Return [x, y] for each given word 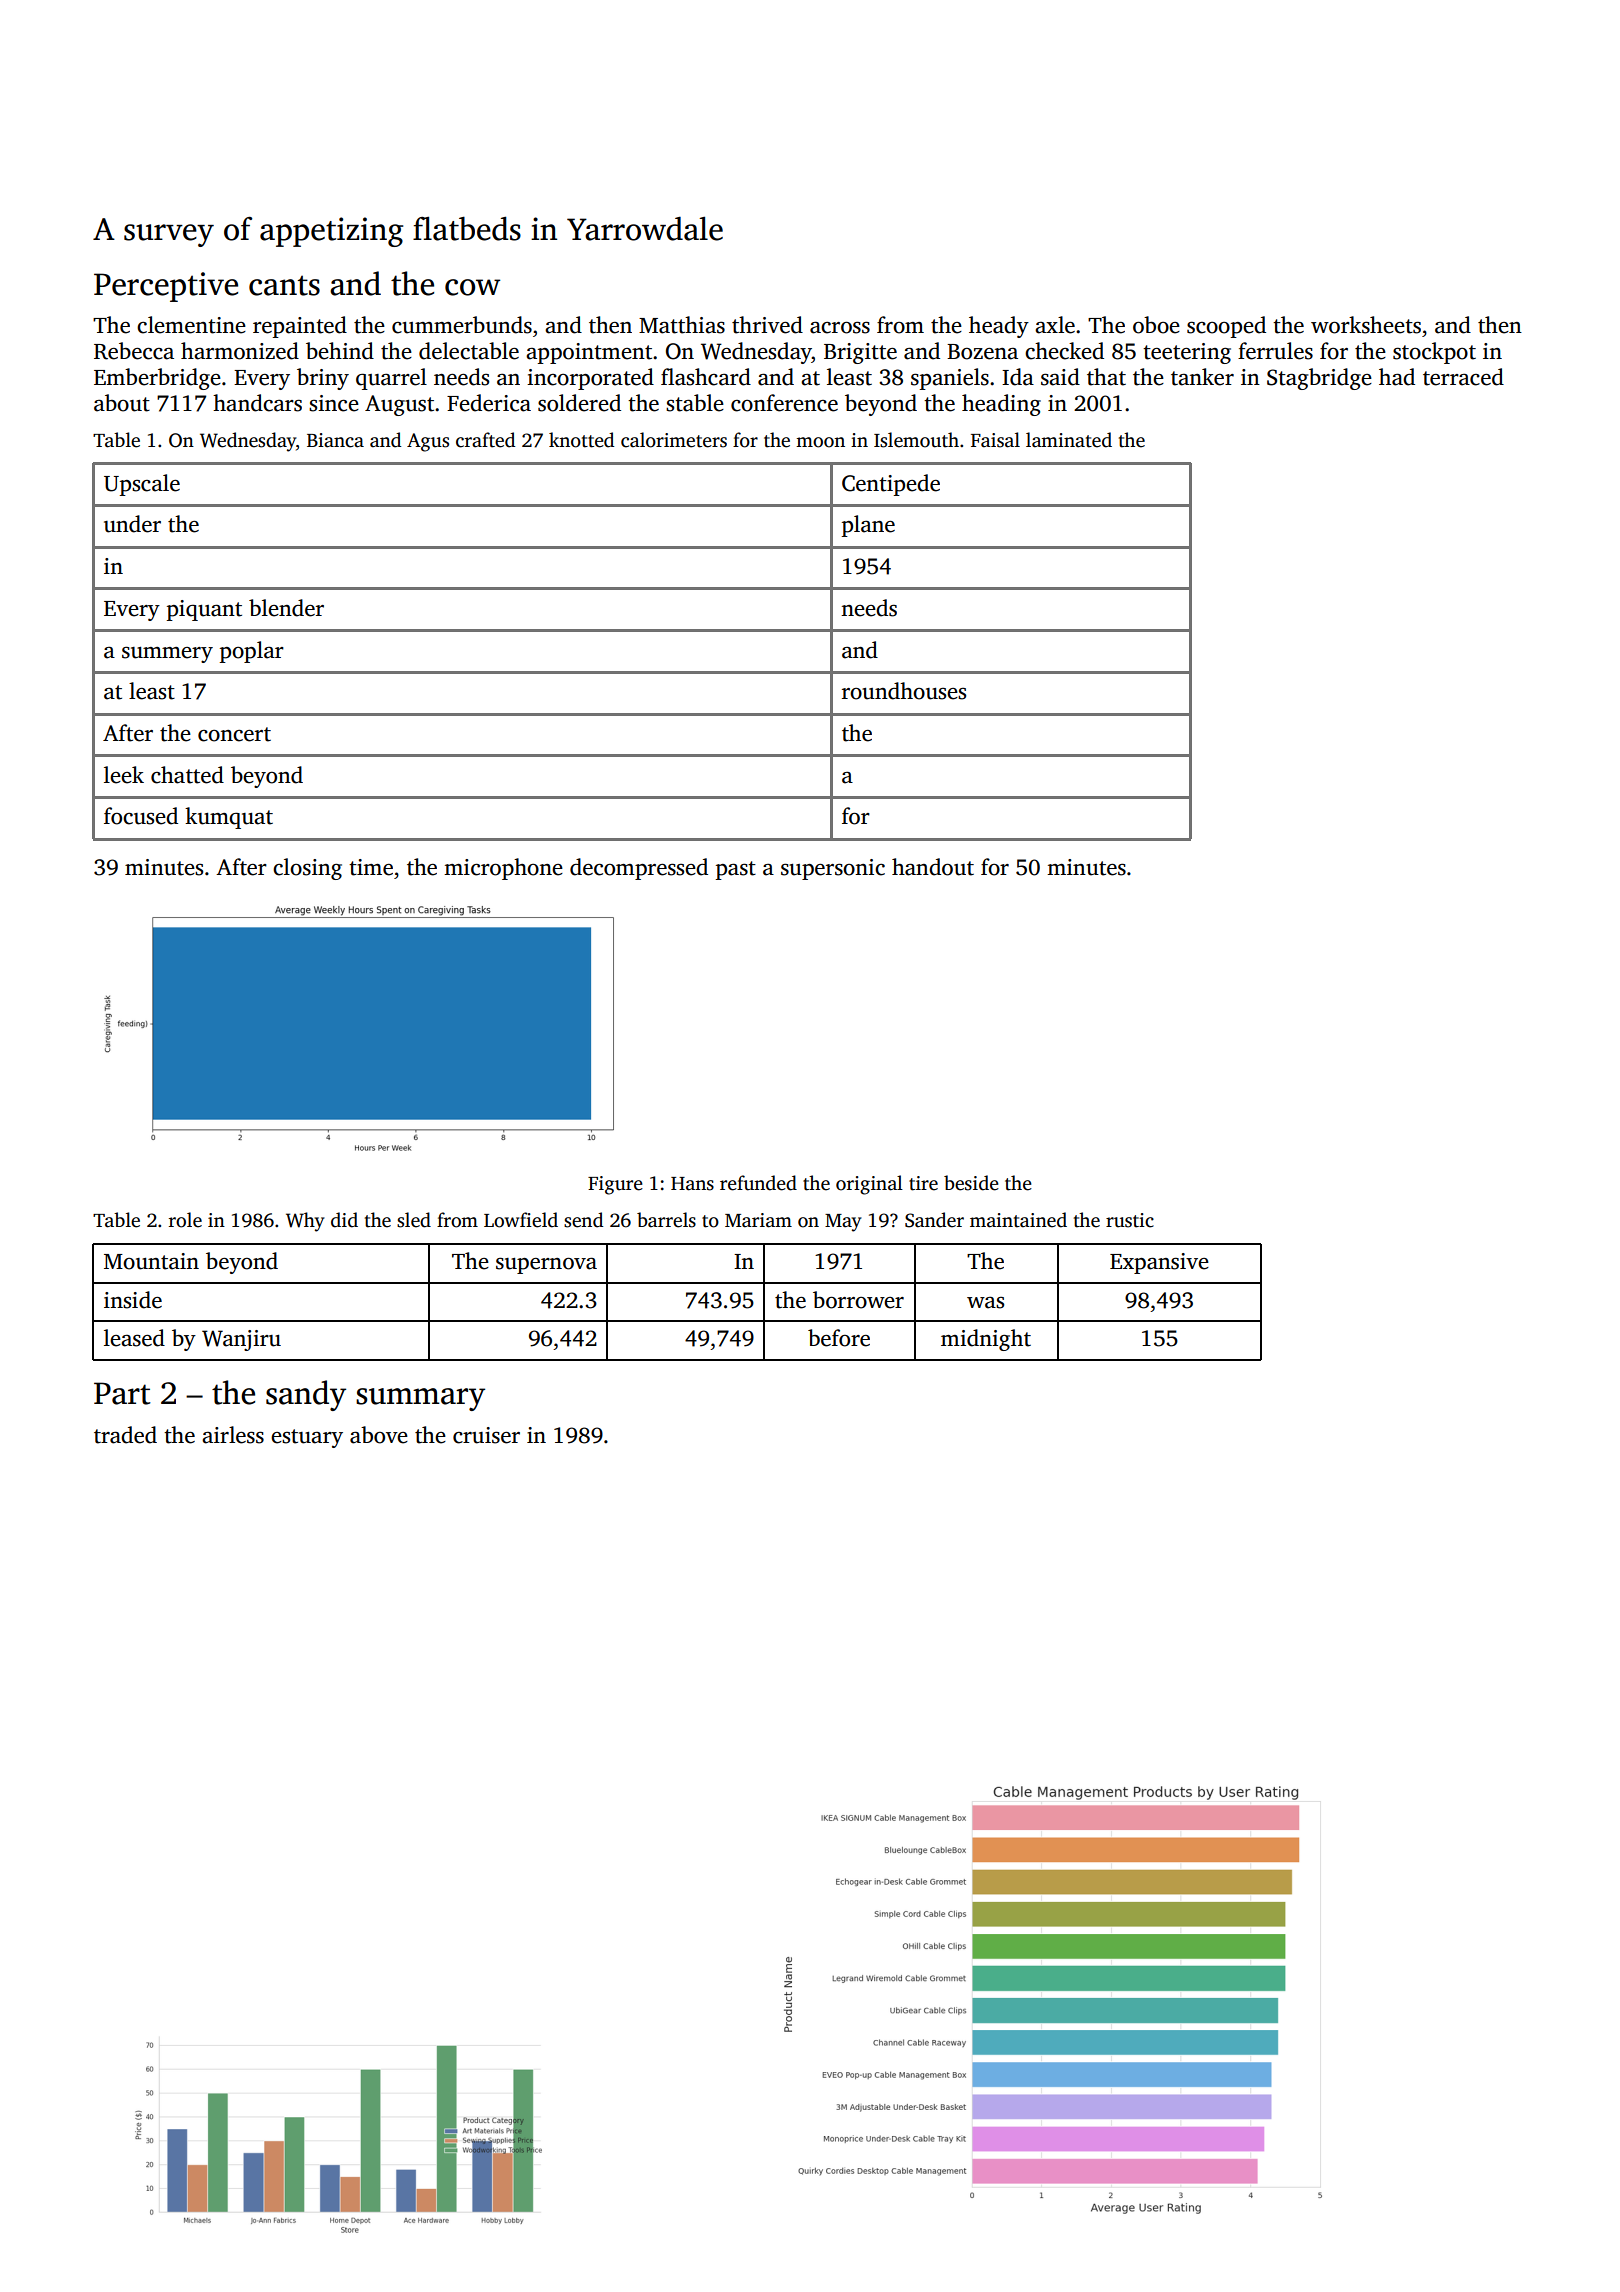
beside [971, 1183]
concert [234, 734]
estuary [307, 1438]
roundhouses [904, 691]
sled [414, 1220]
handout [933, 867]
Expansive [1159, 1263]
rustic [1130, 1220]
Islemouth [916, 440]
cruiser [486, 1435]
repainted [300, 327]
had [1397, 377]
